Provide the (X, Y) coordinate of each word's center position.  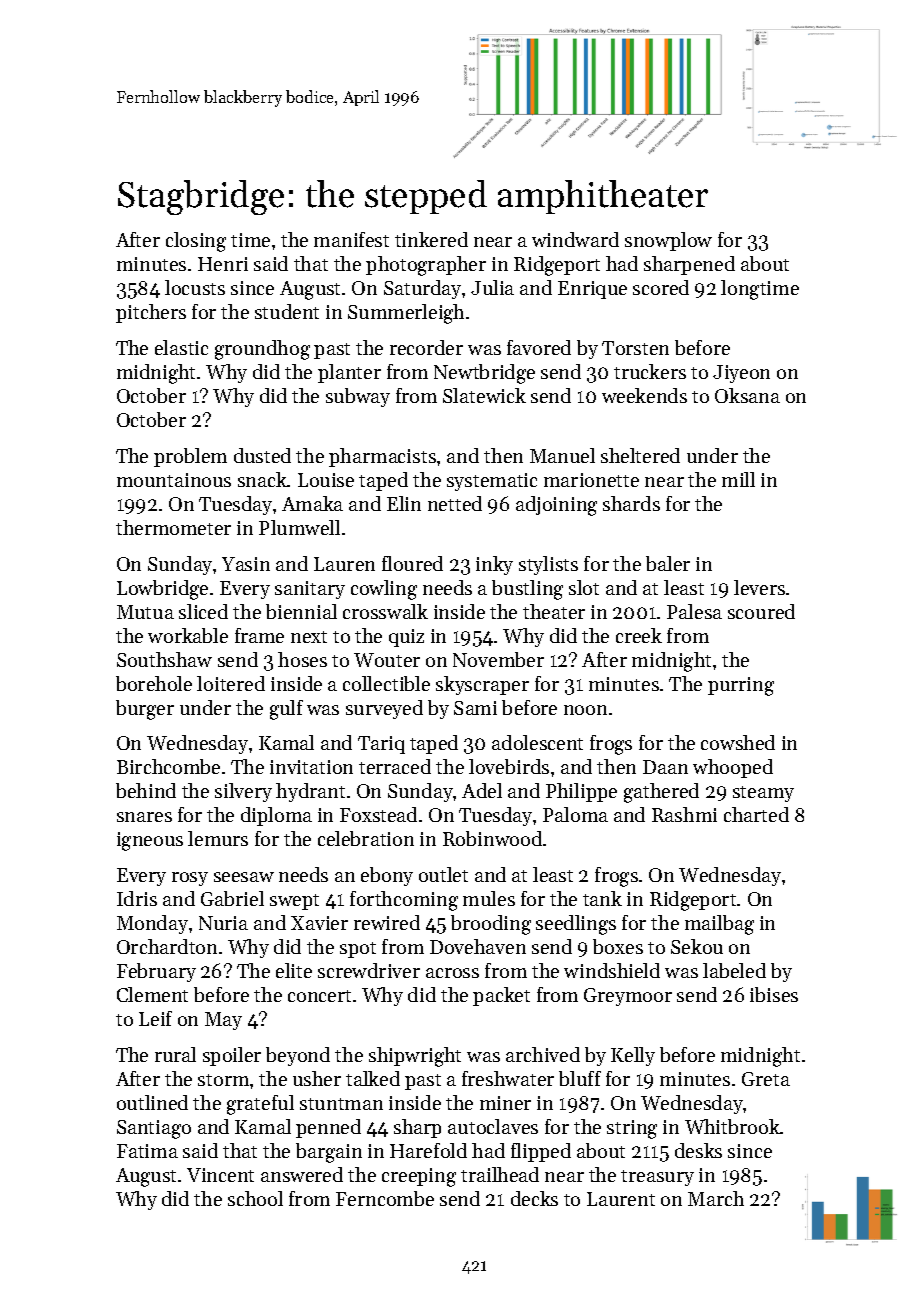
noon (585, 710)
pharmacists (382, 457)
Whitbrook (732, 1126)
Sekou (697, 946)
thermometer (173, 527)
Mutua (145, 612)
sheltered (640, 455)
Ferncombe (385, 1198)
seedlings (576, 925)
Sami (475, 708)
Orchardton (167, 946)
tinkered (431, 239)
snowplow (668, 241)
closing (196, 242)
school (255, 1198)
